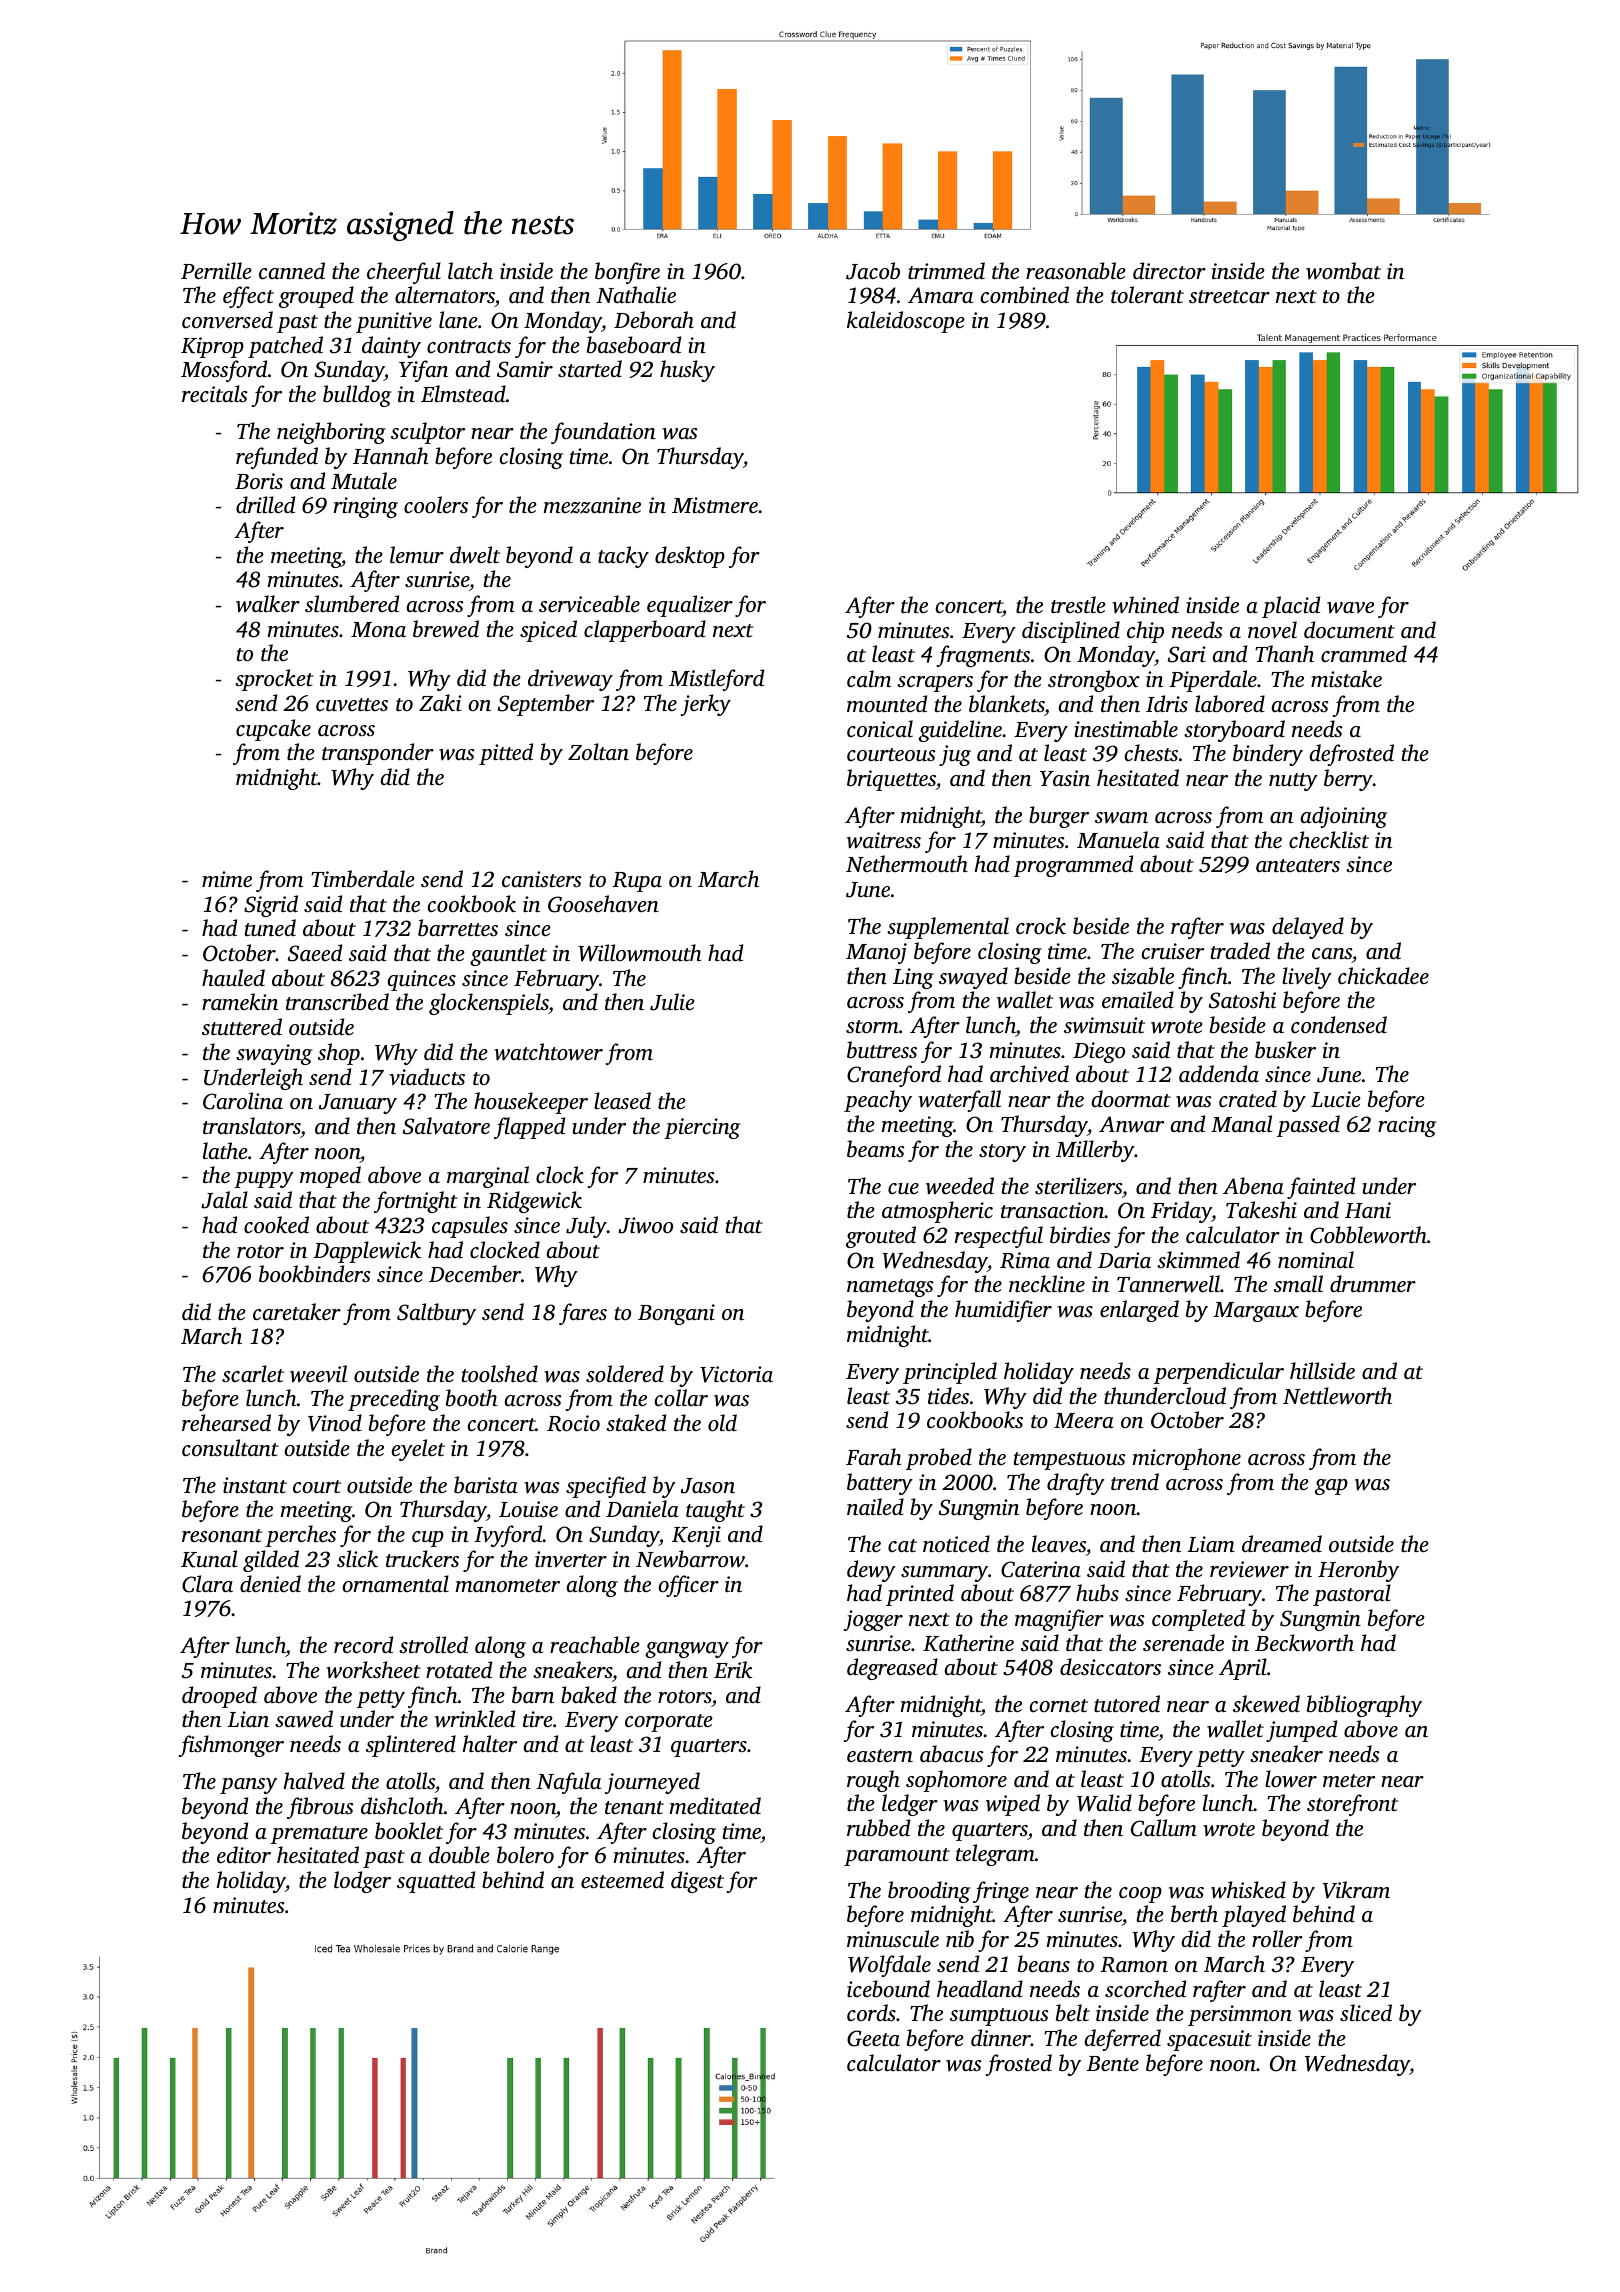  I want to click on digest, so click(697, 1882).
